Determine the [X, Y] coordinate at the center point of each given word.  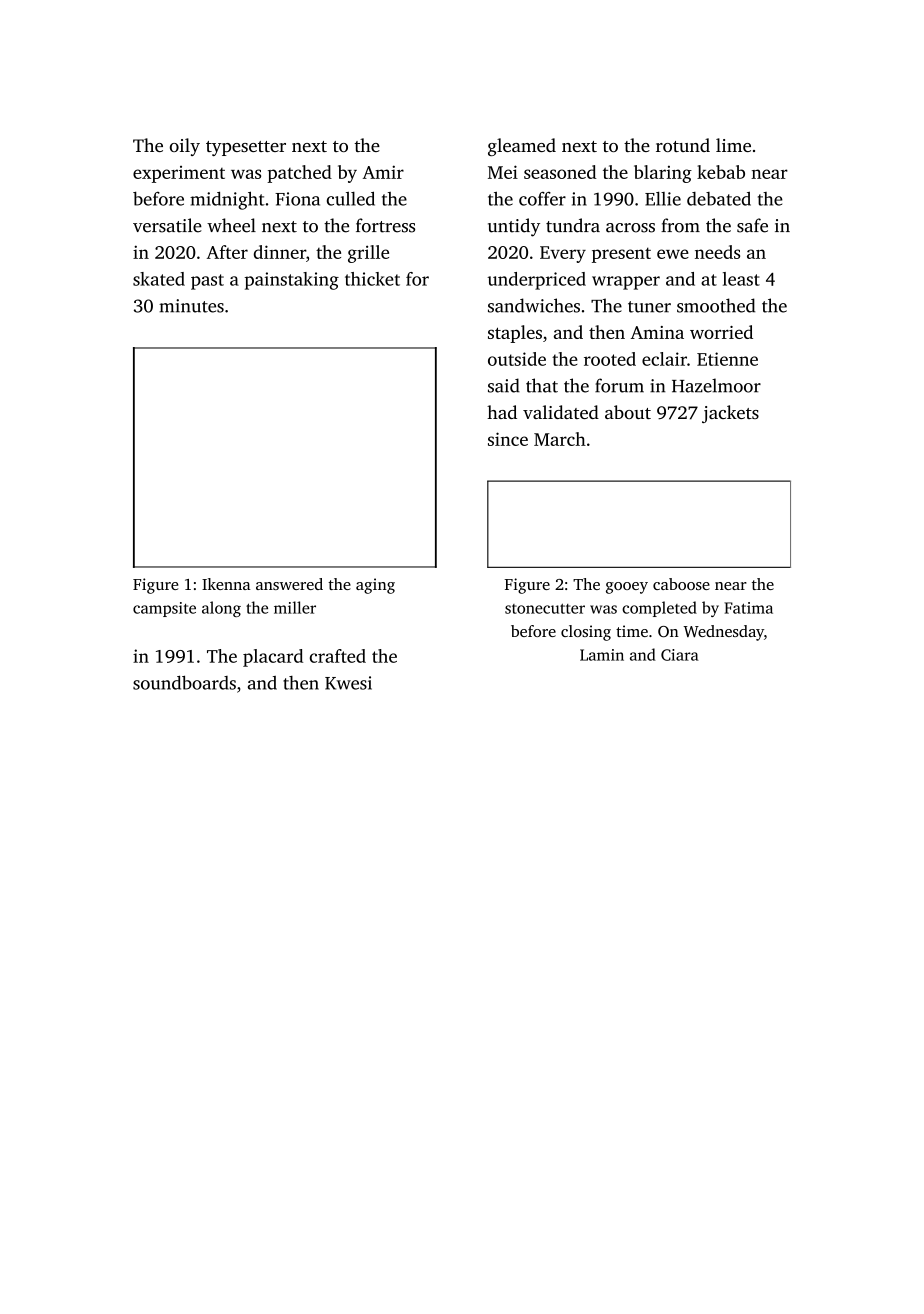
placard [273, 658]
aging [375, 586]
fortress [385, 225]
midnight [227, 200]
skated [159, 279]
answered [289, 584]
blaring [663, 174]
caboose [681, 584]
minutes [191, 306]
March [560, 439]
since [508, 439]
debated [719, 198]
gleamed [522, 147]
